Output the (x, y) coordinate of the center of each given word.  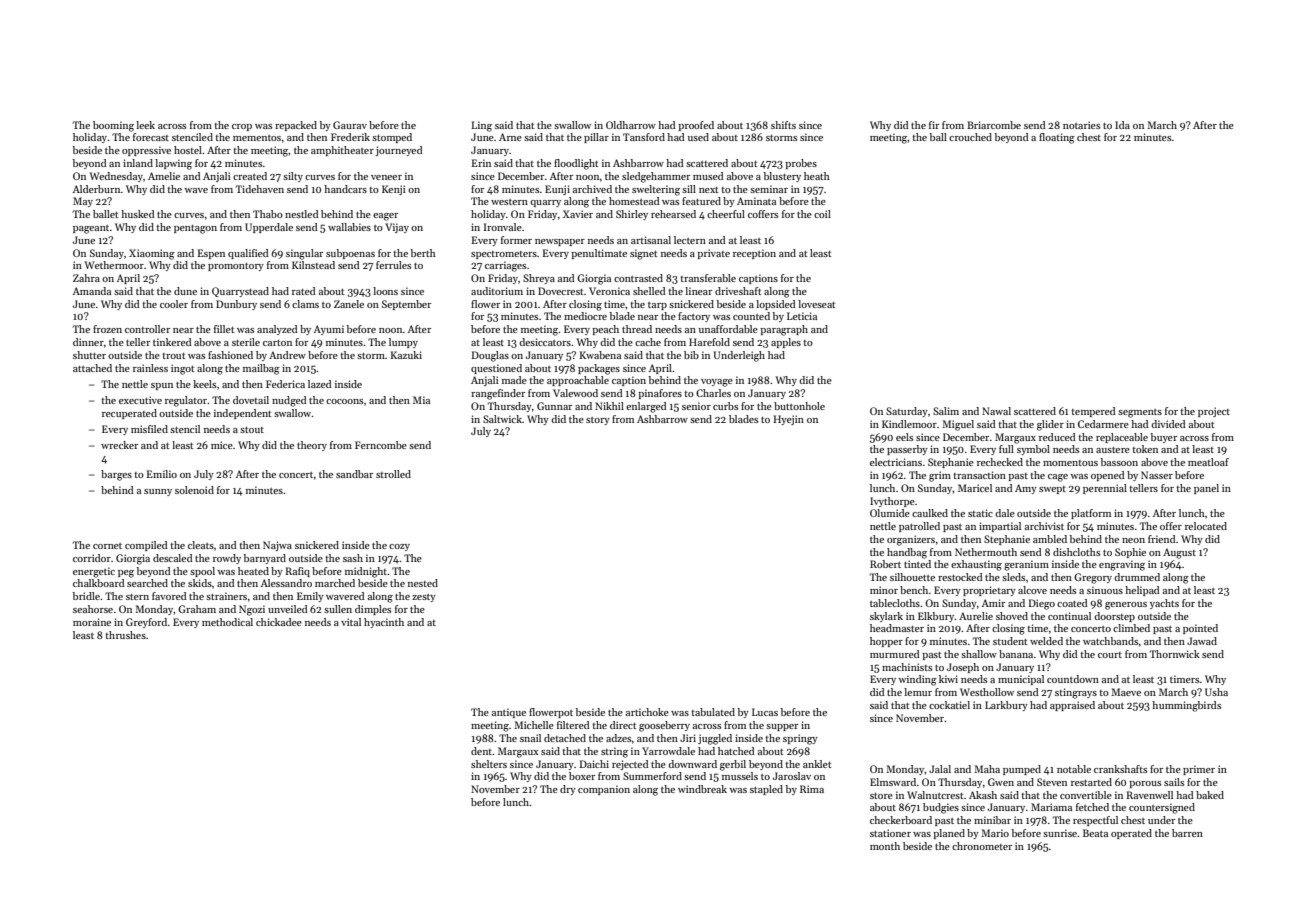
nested (423, 583)
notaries (1081, 125)
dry (568, 790)
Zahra (86, 278)
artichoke (647, 712)
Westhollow (987, 692)
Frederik (350, 137)
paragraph (784, 330)
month (885, 846)
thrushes (125, 635)
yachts (1164, 604)
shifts (783, 125)
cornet (107, 546)
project (1214, 412)
